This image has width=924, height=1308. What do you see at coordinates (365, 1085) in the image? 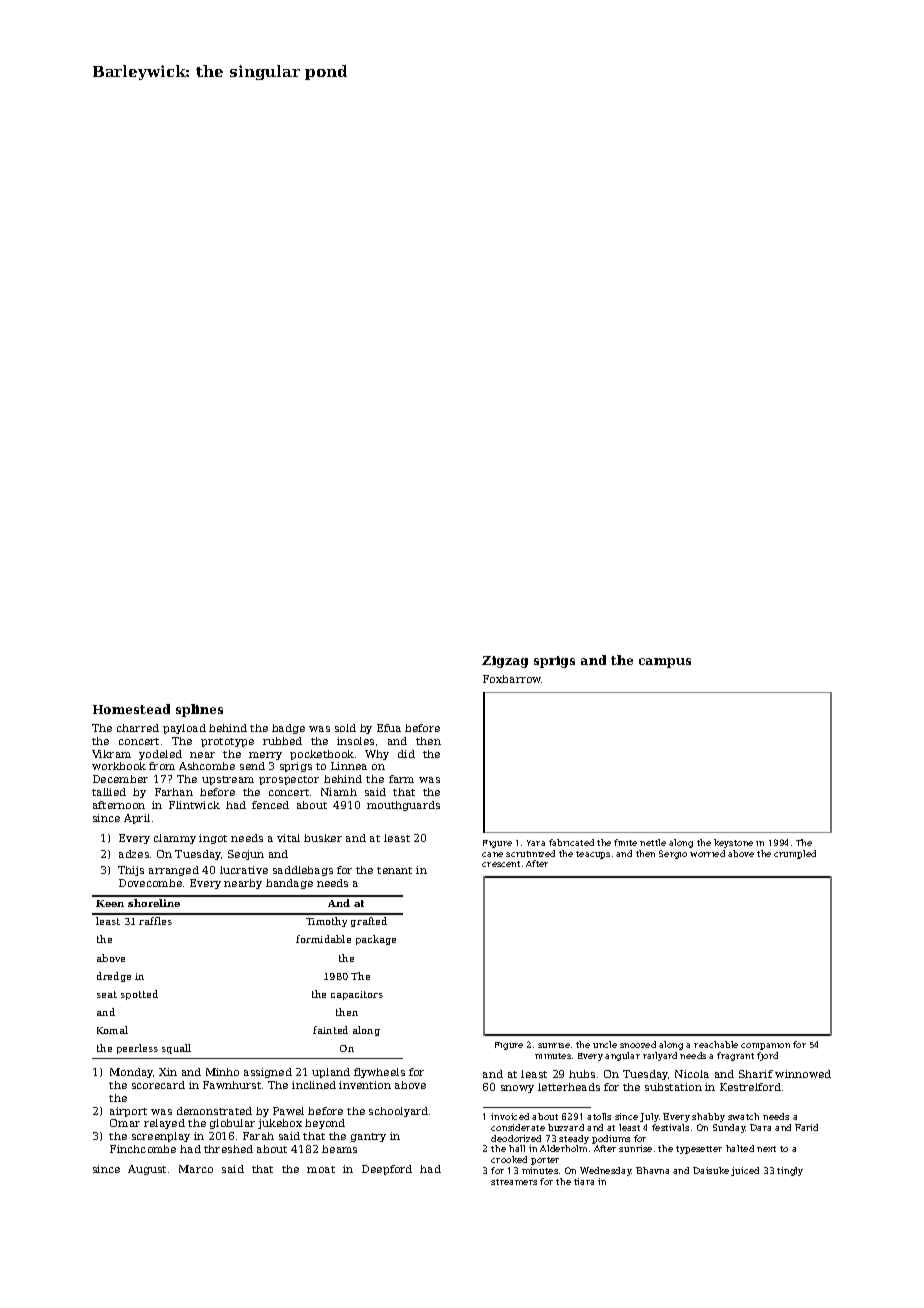
I see `invention` at bounding box center [365, 1085].
